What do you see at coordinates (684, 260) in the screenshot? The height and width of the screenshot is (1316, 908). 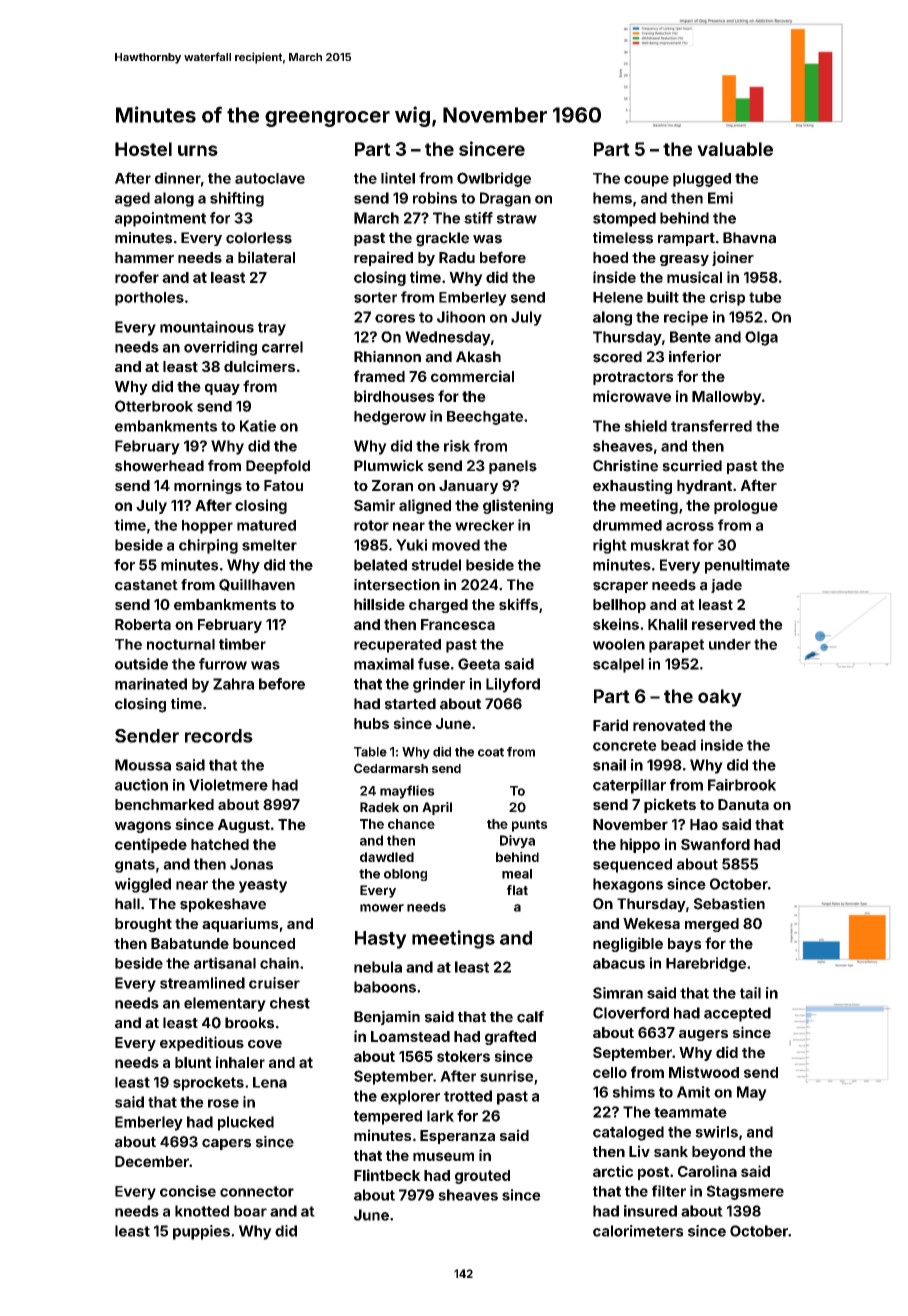 I see `greasy` at bounding box center [684, 260].
